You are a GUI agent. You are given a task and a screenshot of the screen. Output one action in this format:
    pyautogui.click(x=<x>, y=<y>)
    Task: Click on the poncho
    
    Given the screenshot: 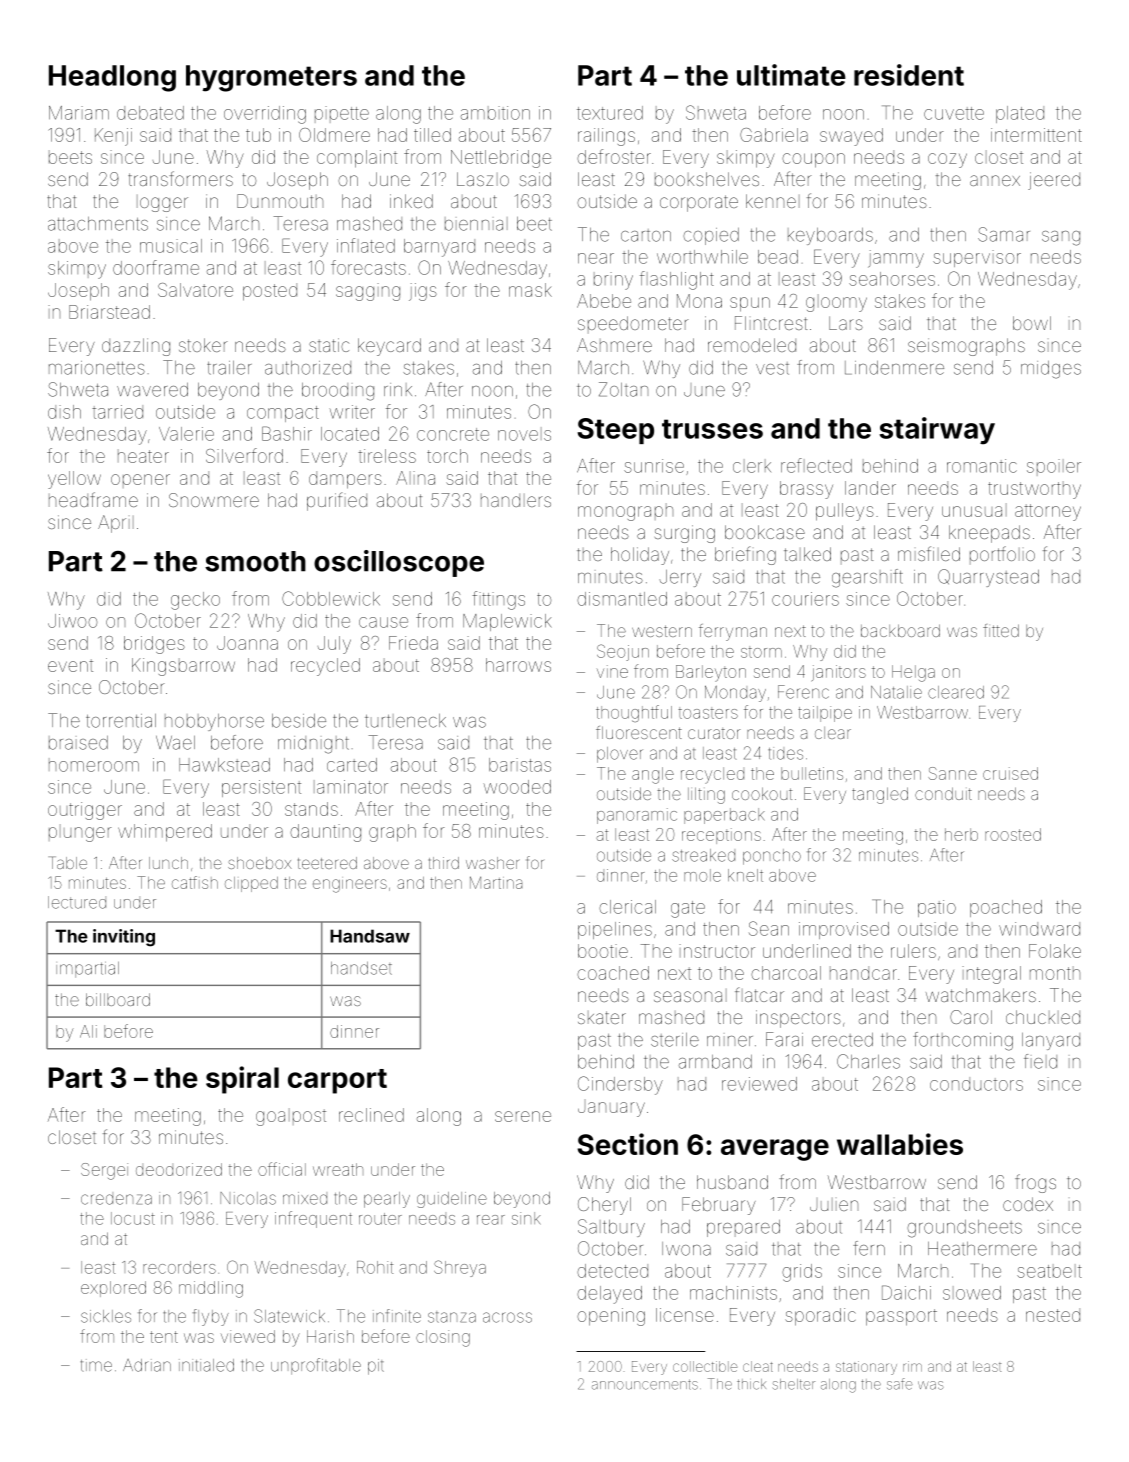 What is the action you would take?
    pyautogui.click(x=772, y=857)
